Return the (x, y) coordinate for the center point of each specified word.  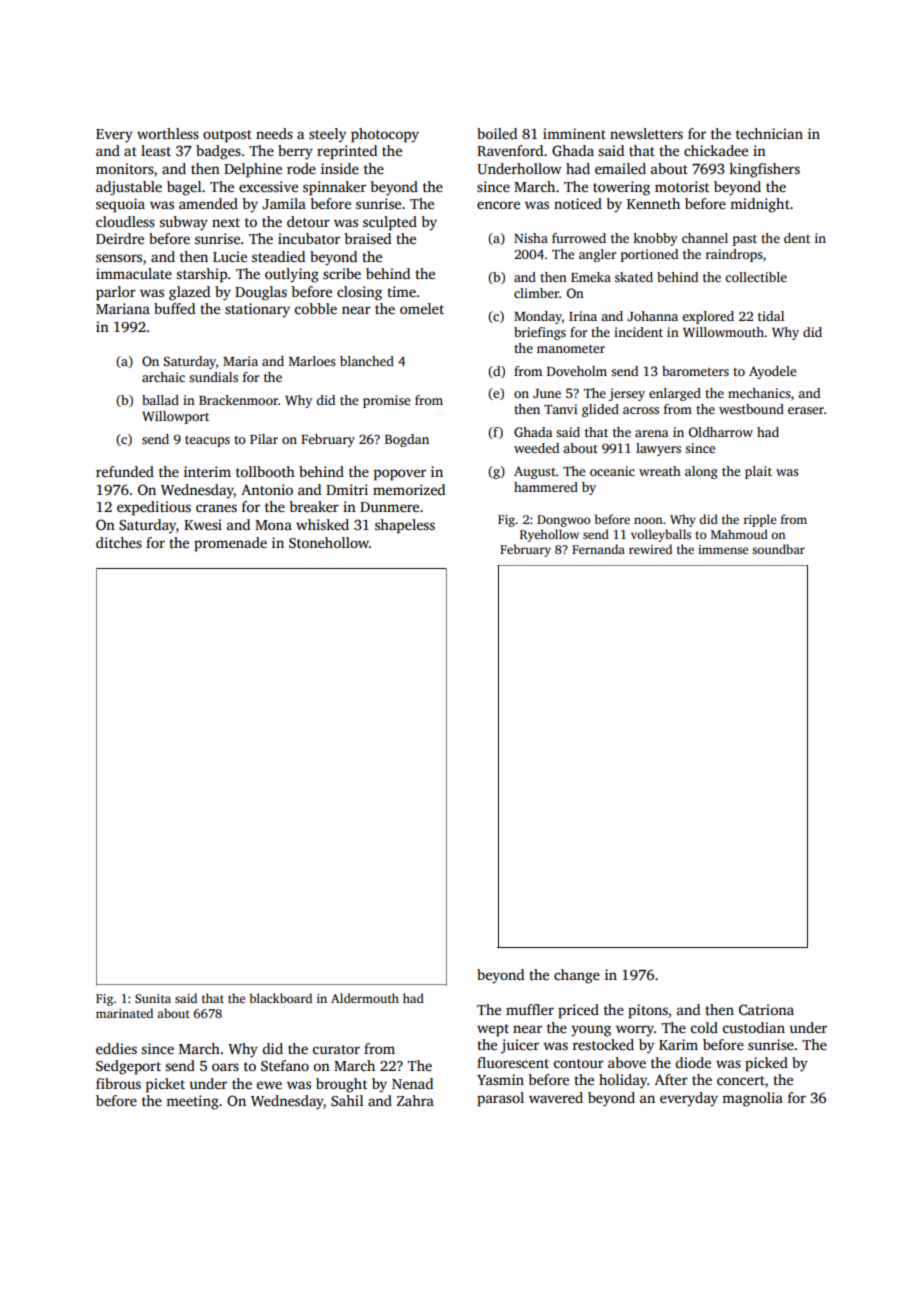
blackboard (281, 998)
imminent (574, 133)
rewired (650, 549)
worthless (168, 133)
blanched (367, 361)
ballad (160, 400)
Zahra (415, 1100)
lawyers (658, 449)
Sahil (347, 1100)
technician (769, 133)
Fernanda (598, 549)
